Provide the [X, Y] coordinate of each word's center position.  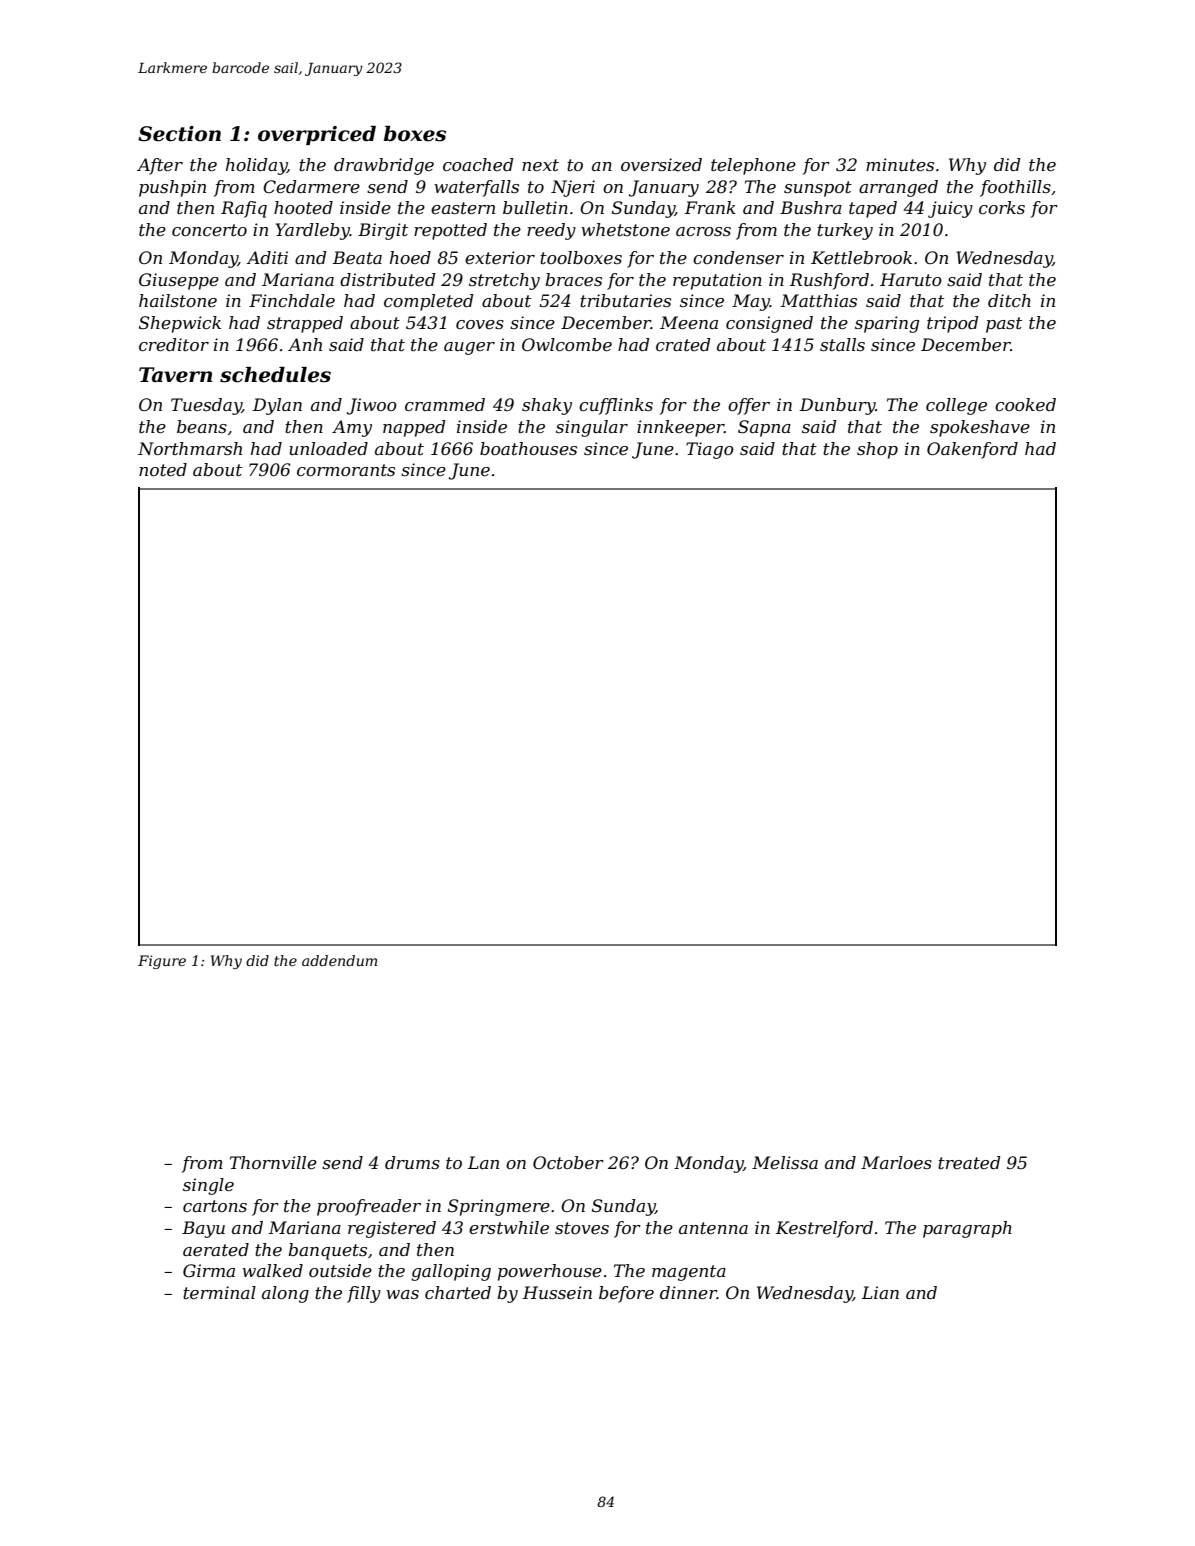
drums [412, 1162]
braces [573, 279]
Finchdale [292, 300]
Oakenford [972, 450]
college [956, 406]
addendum [339, 960]
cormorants [346, 470]
